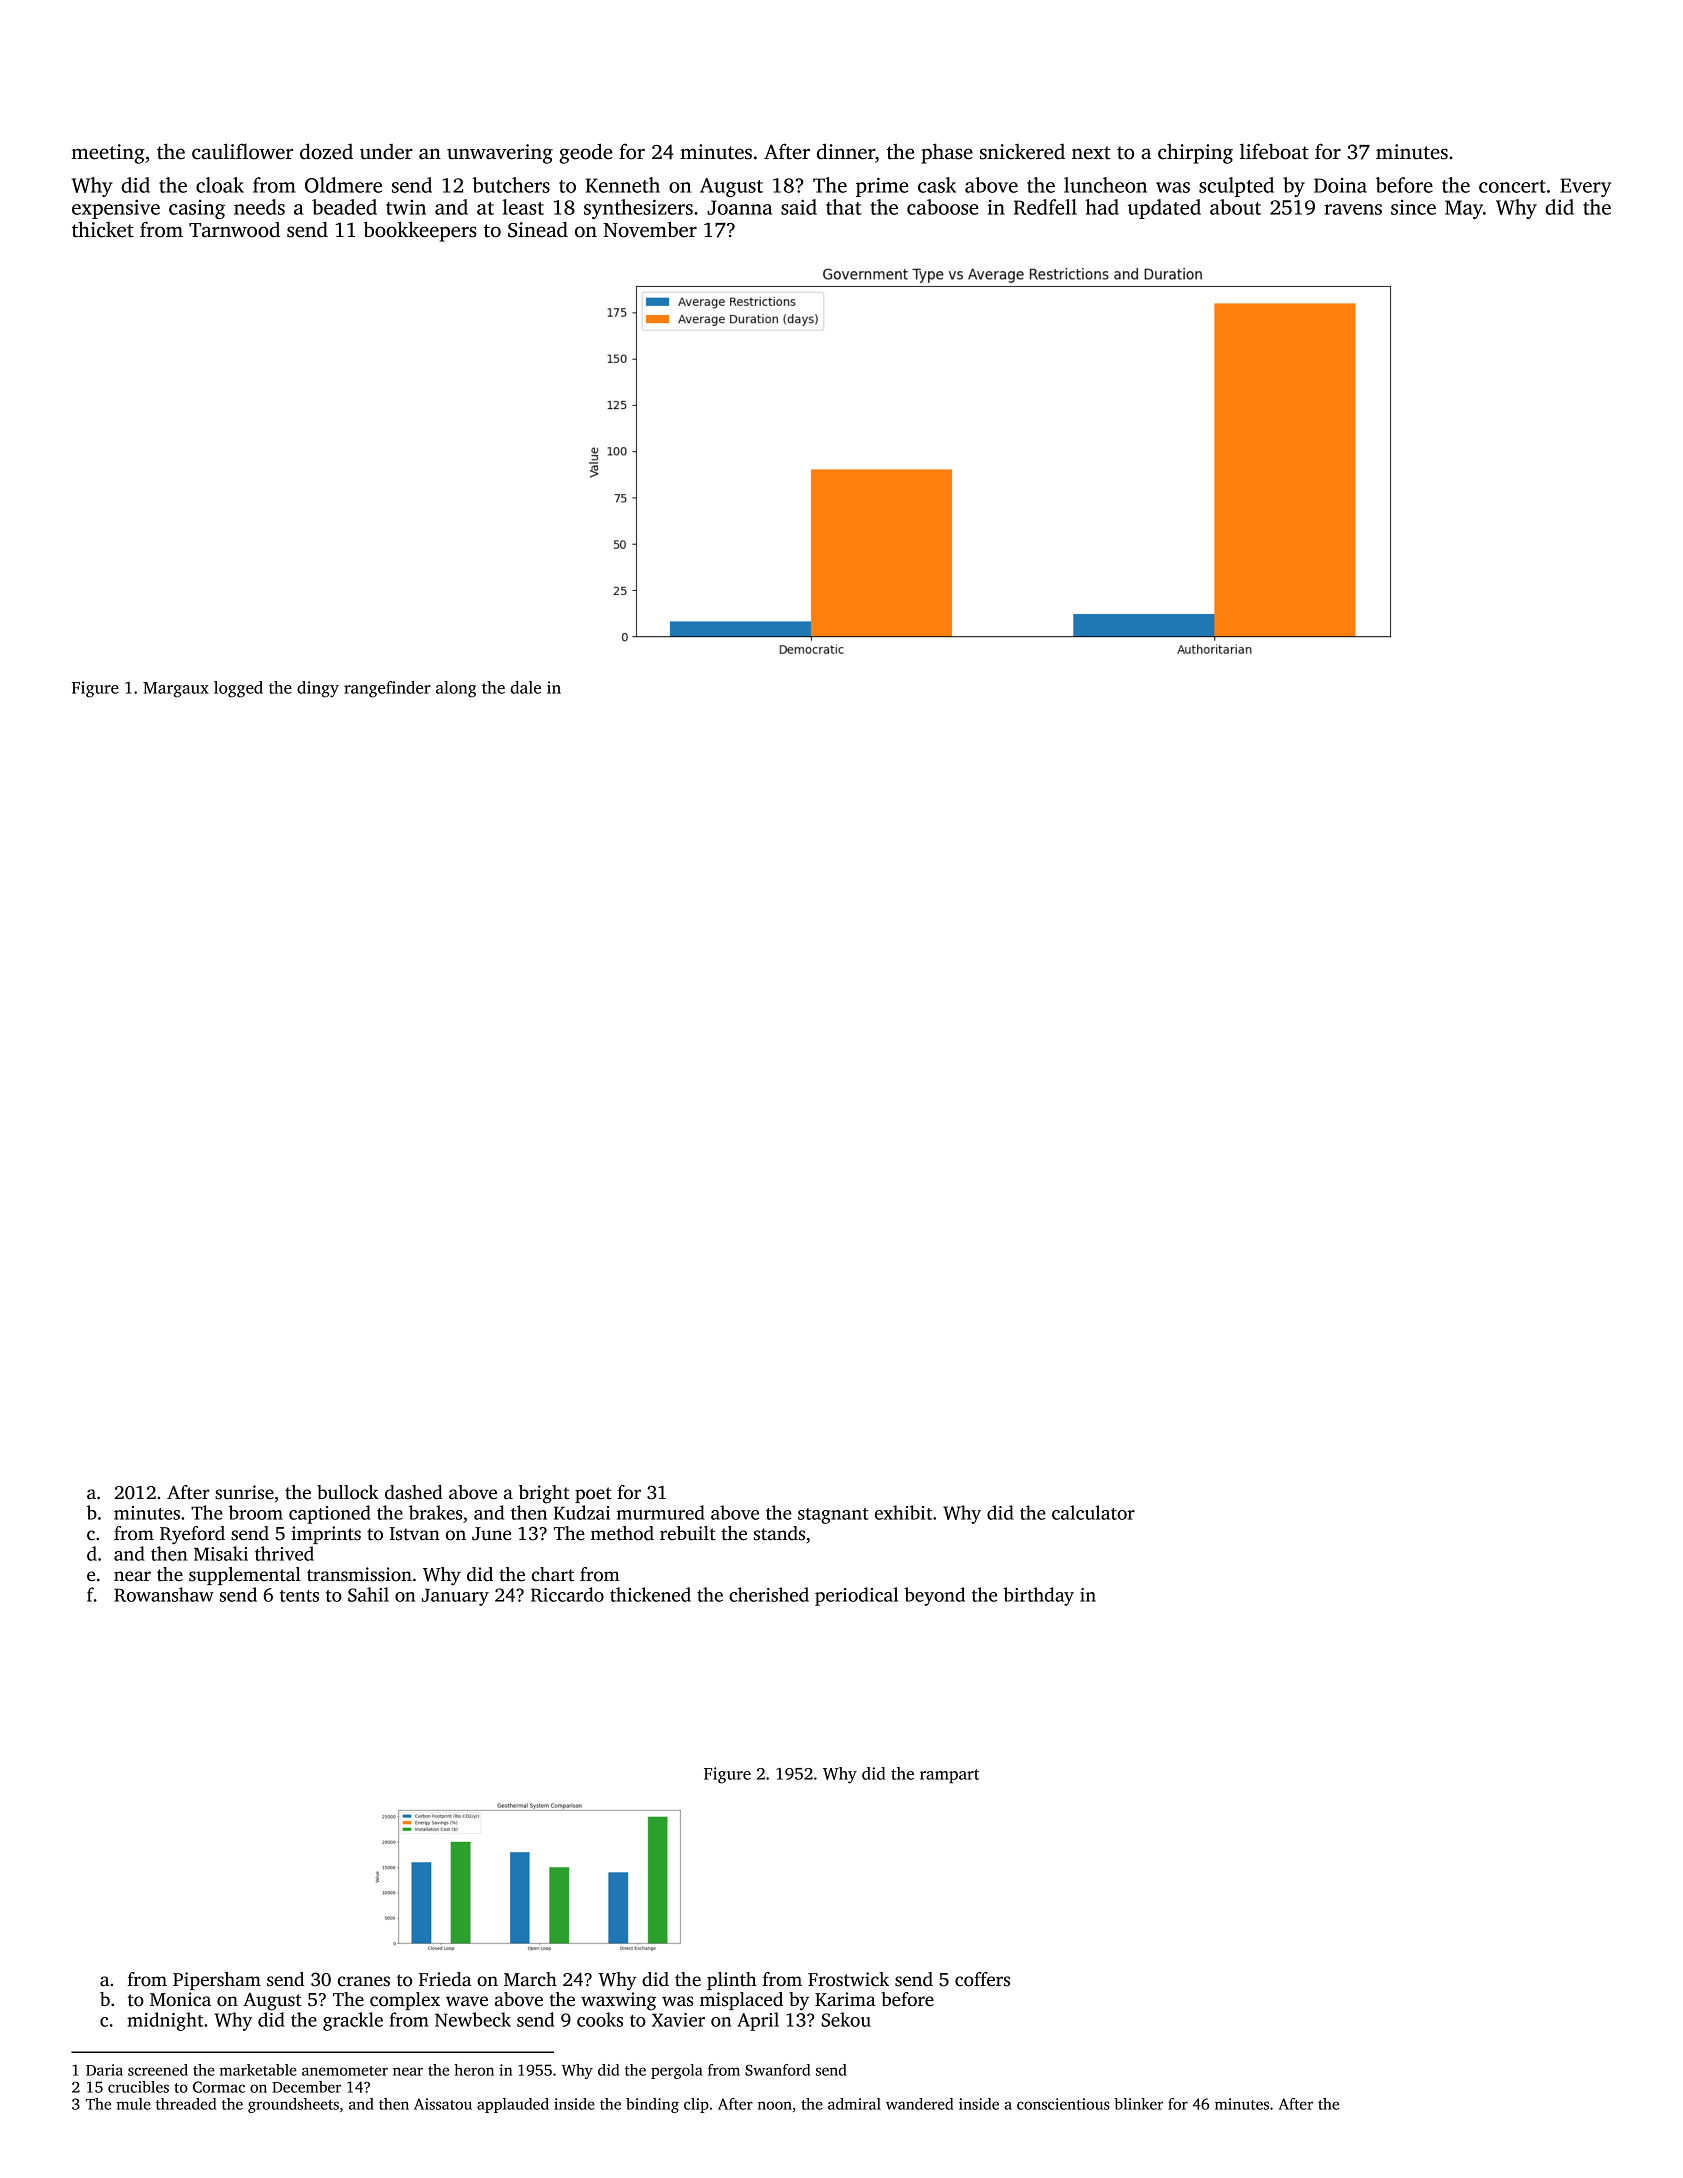  I want to click on exhibit, so click(903, 1512).
